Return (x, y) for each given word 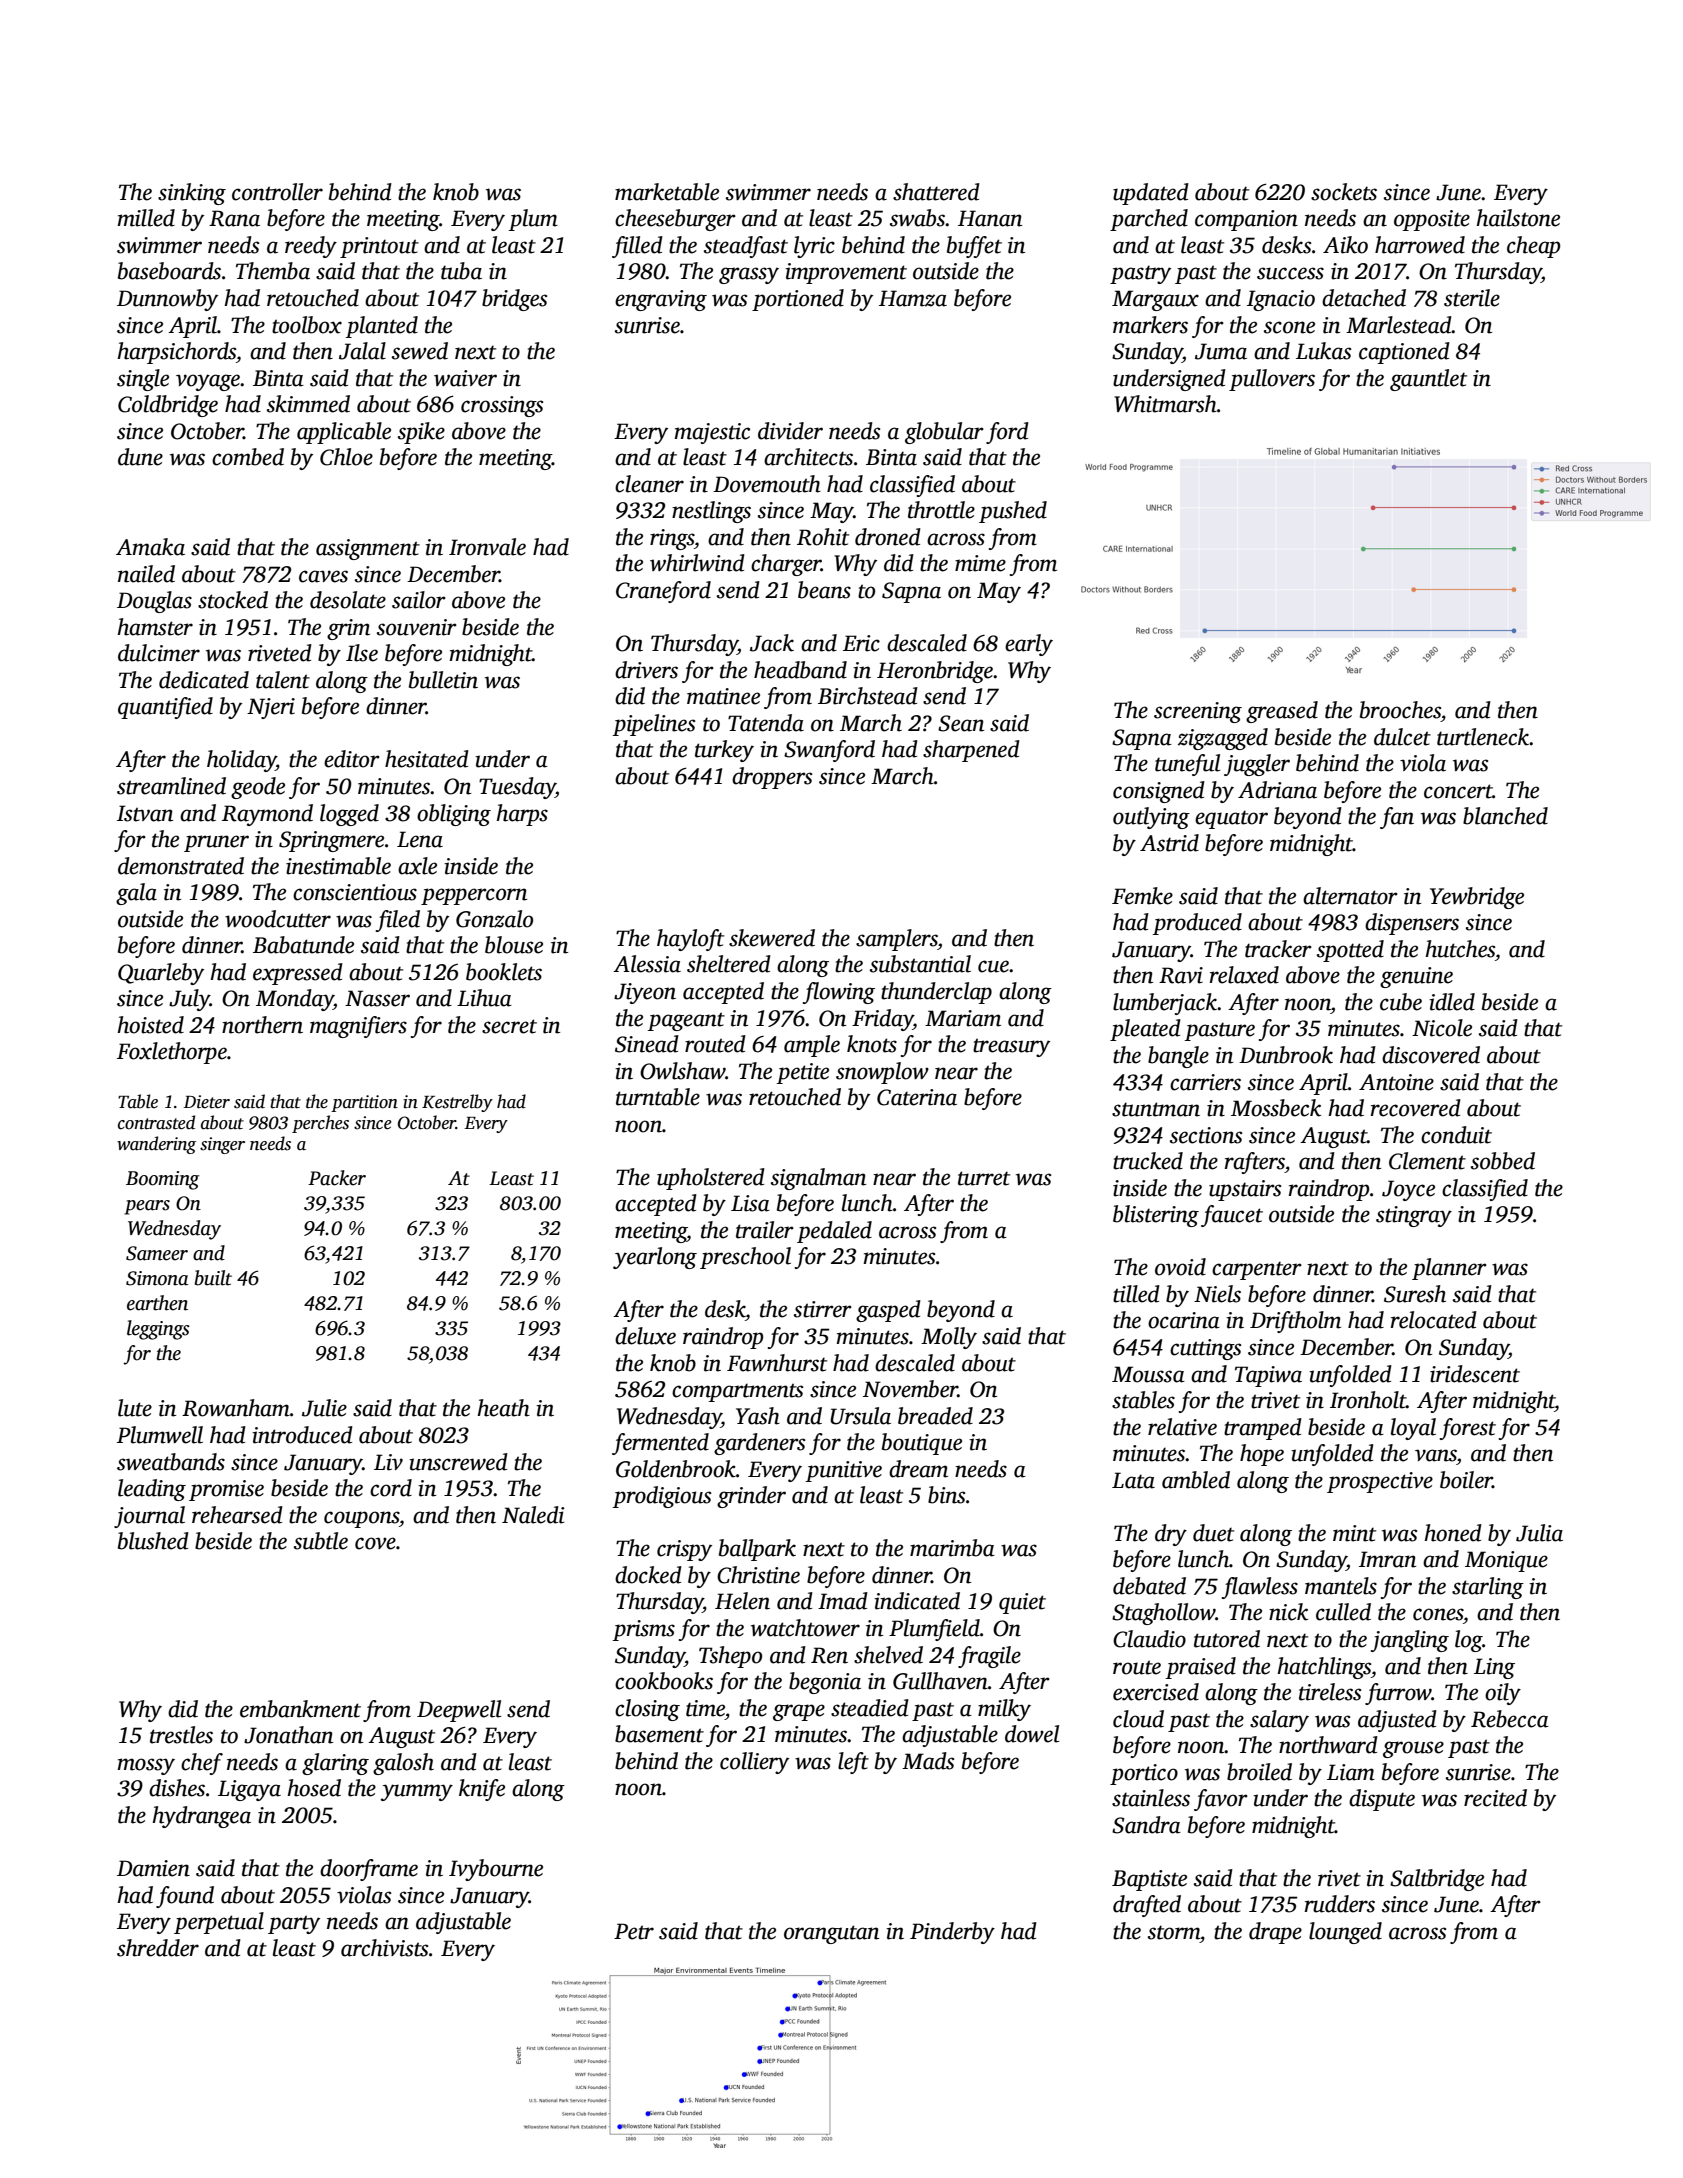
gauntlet (1428, 380)
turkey (724, 751)
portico (1144, 1774)
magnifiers (358, 1027)
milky (1004, 1710)
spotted (1350, 951)
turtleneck (1483, 737)
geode (258, 788)
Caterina (917, 1097)
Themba (273, 271)
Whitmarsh (1165, 404)
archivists (384, 1948)
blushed (153, 1541)
